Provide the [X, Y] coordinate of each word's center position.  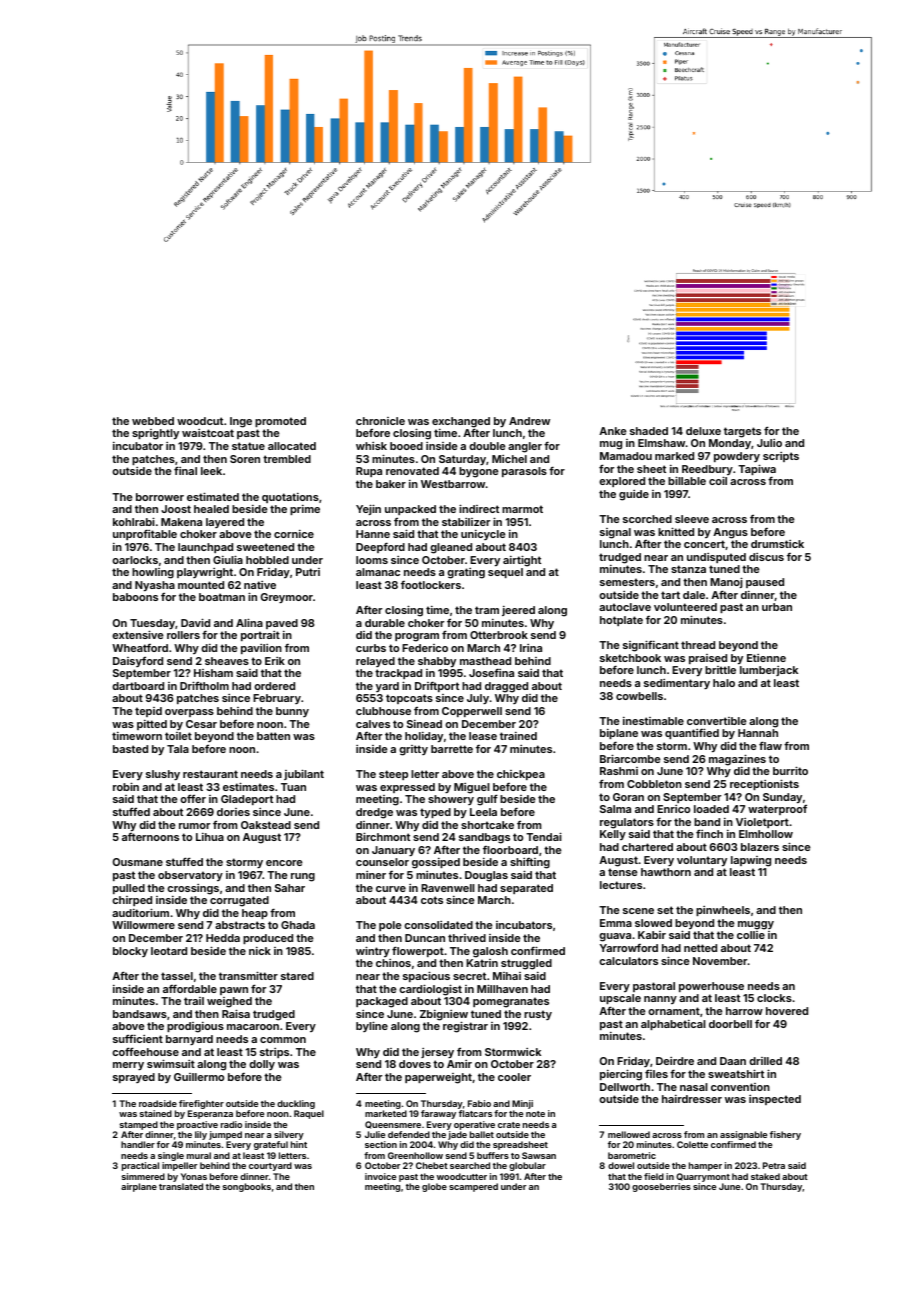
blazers [760, 847]
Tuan [293, 787]
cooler [514, 1077]
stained [155, 1113]
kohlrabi [134, 521]
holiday [424, 737]
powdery [737, 457]
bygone [479, 472]
